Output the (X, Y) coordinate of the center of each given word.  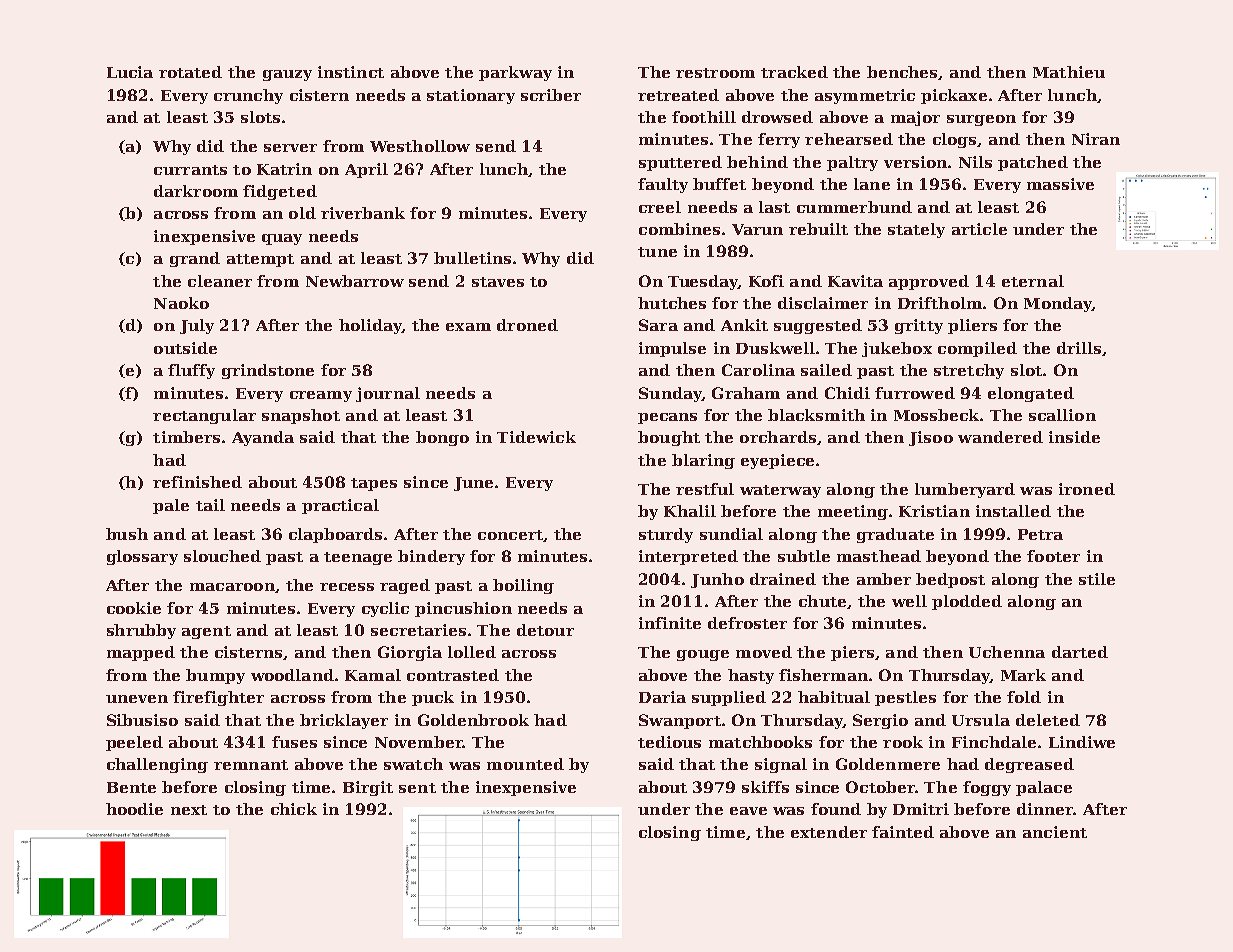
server (290, 148)
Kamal (373, 675)
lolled (472, 652)
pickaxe (954, 96)
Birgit (368, 788)
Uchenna (1007, 652)
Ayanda (263, 438)
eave (748, 811)
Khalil (690, 511)
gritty (919, 326)
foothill (704, 117)
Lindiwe (1082, 742)
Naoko (181, 303)
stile (1097, 579)
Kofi (766, 281)
